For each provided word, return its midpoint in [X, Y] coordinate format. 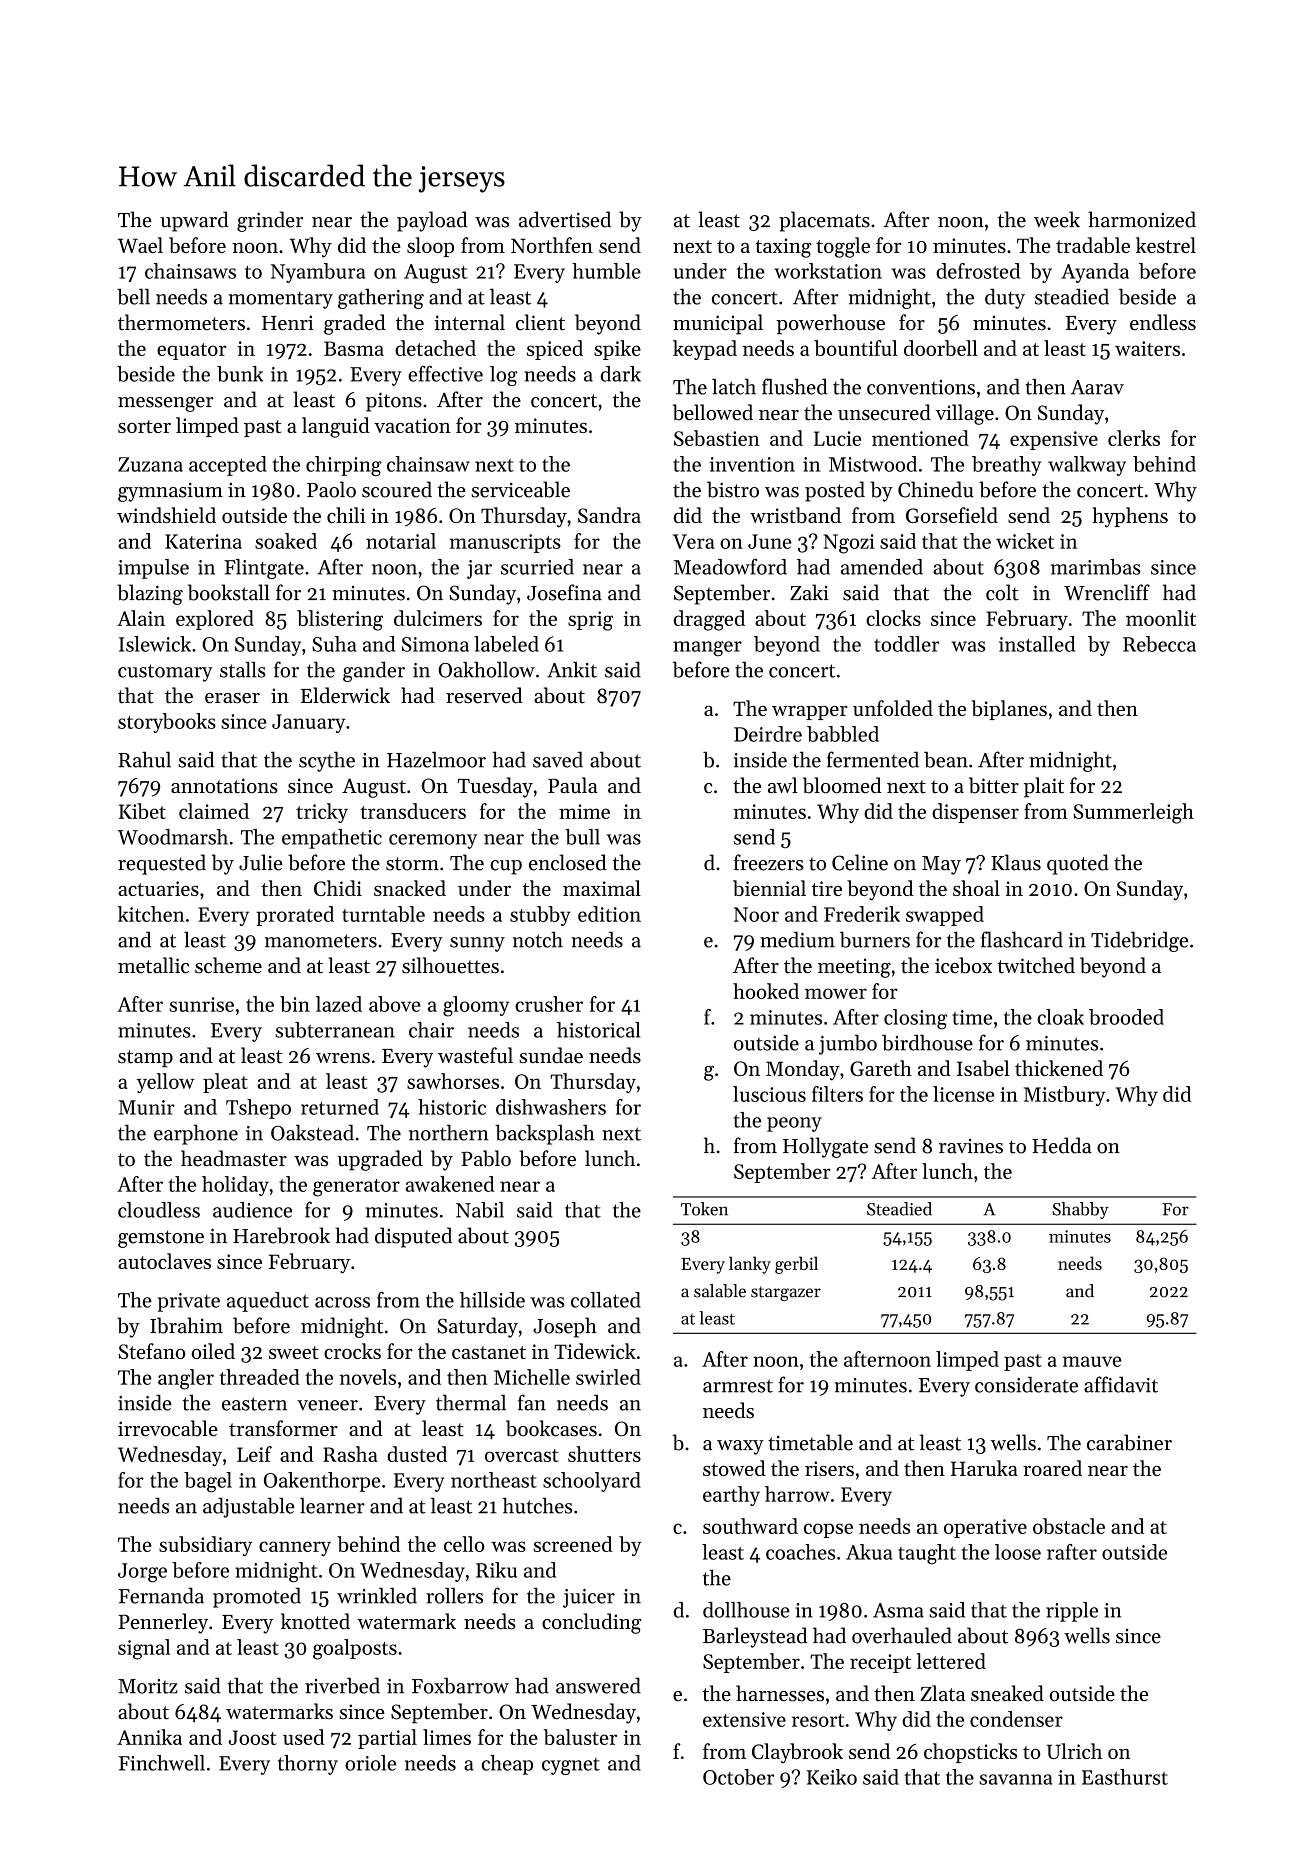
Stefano [151, 1351]
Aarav [1097, 387]
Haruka [984, 1468]
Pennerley [163, 1623]
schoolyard [592, 1482]
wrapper [810, 713]
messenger [166, 404]
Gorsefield [952, 515]
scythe [327, 761]
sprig [590, 621]
